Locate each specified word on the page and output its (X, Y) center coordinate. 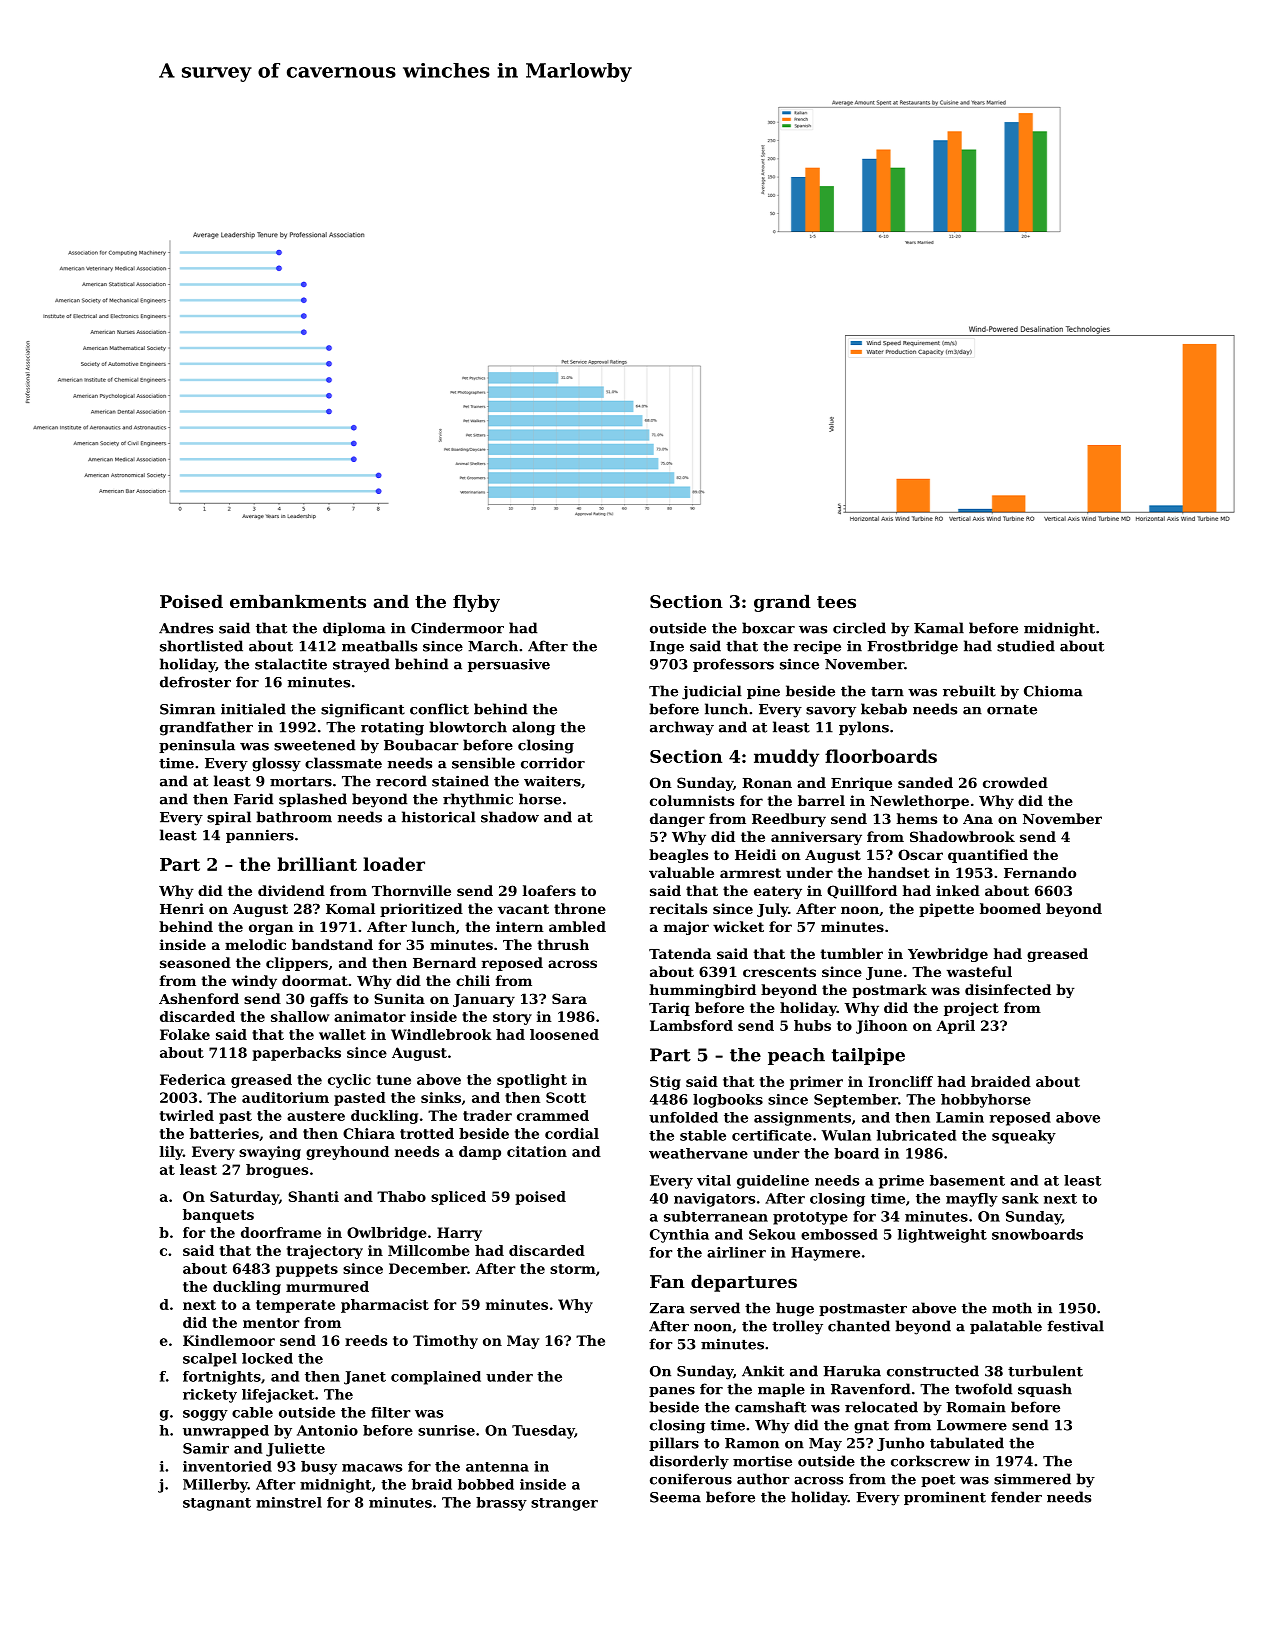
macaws (372, 1468)
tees (836, 602)
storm (573, 1269)
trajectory (325, 1252)
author (763, 1479)
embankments (298, 601)
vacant (523, 909)
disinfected (1008, 989)
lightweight (942, 1236)
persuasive (509, 665)
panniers (260, 836)
